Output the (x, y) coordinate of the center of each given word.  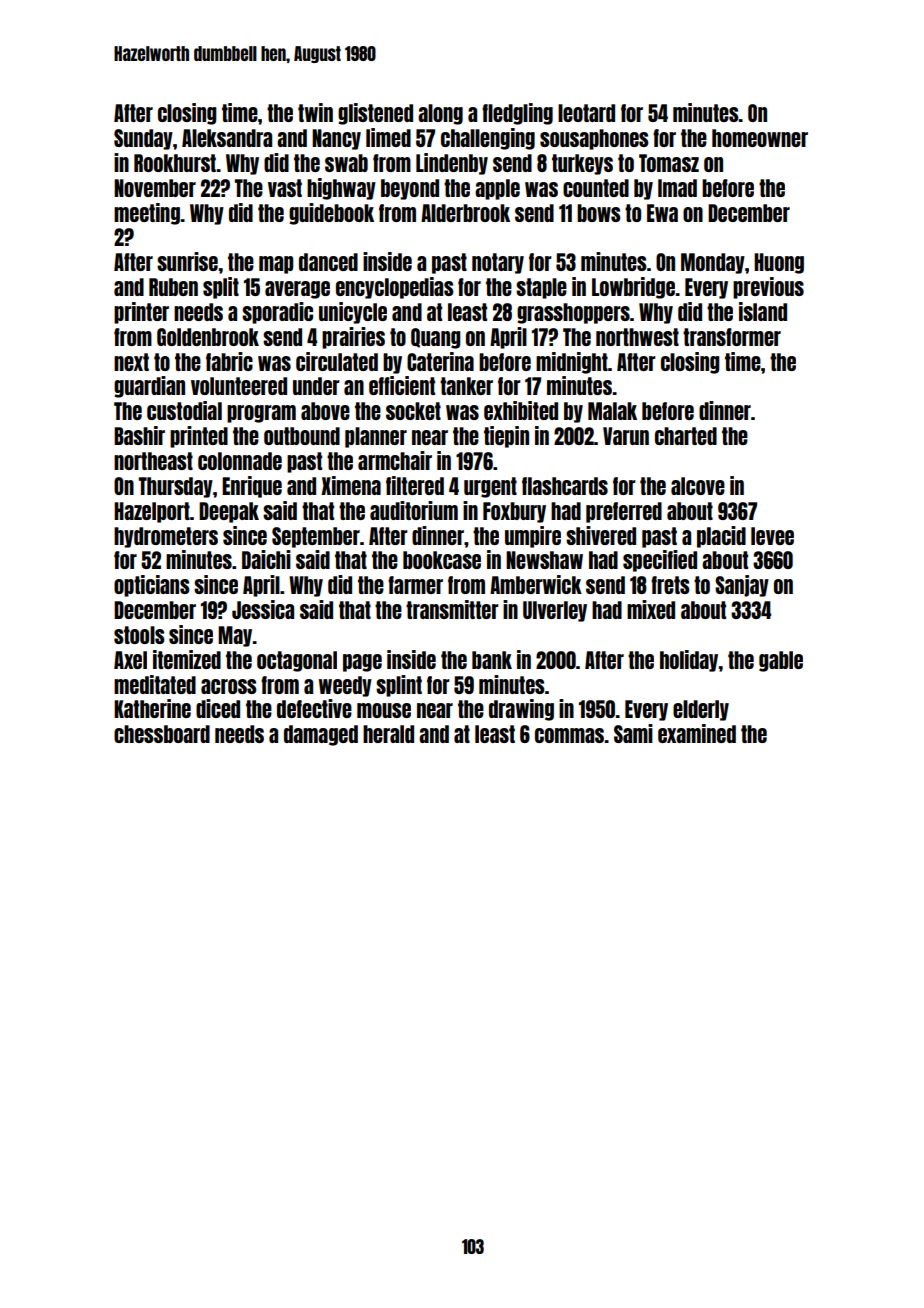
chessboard (162, 734)
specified (660, 561)
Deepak (229, 512)
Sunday (143, 139)
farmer (415, 585)
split (221, 288)
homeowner (760, 138)
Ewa (662, 213)
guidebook (331, 214)
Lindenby (452, 164)
